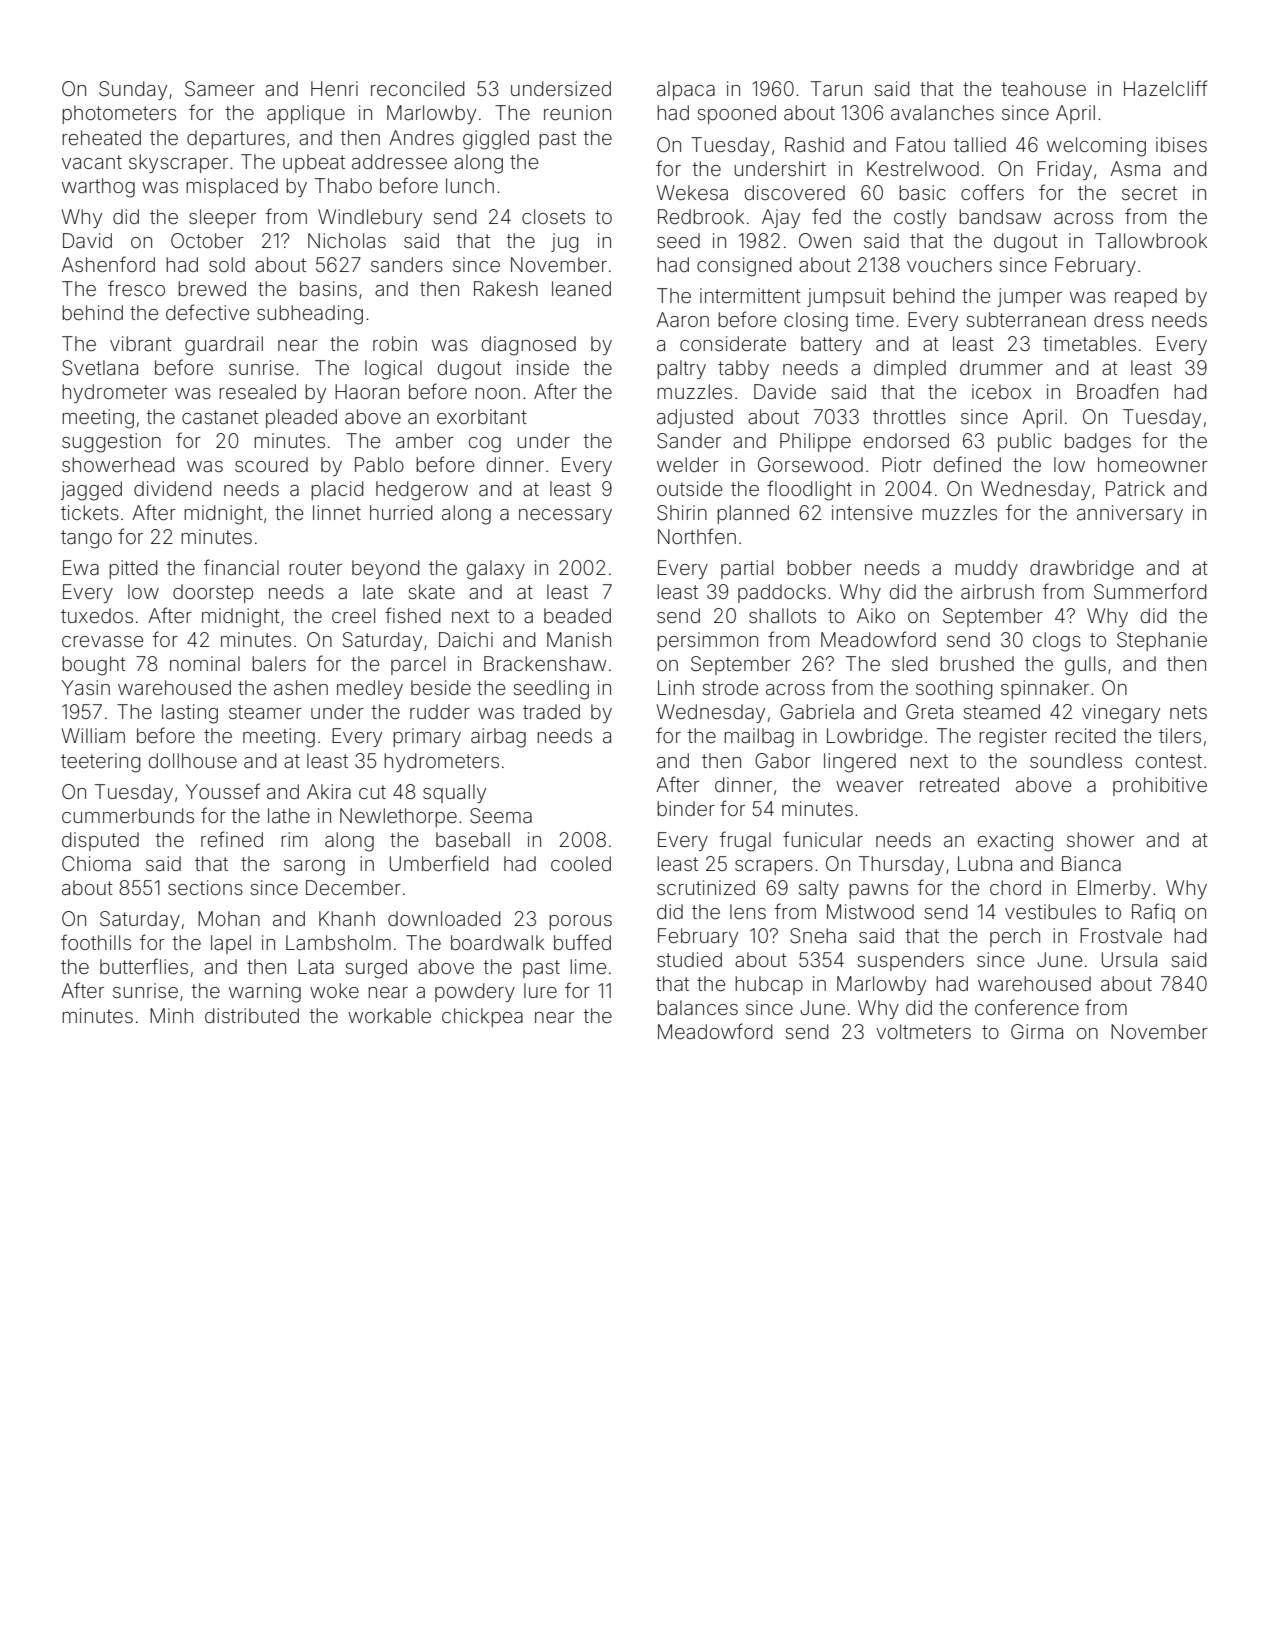  What do you see at coordinates (232, 187) in the image?
I see `misplaced` at bounding box center [232, 187].
